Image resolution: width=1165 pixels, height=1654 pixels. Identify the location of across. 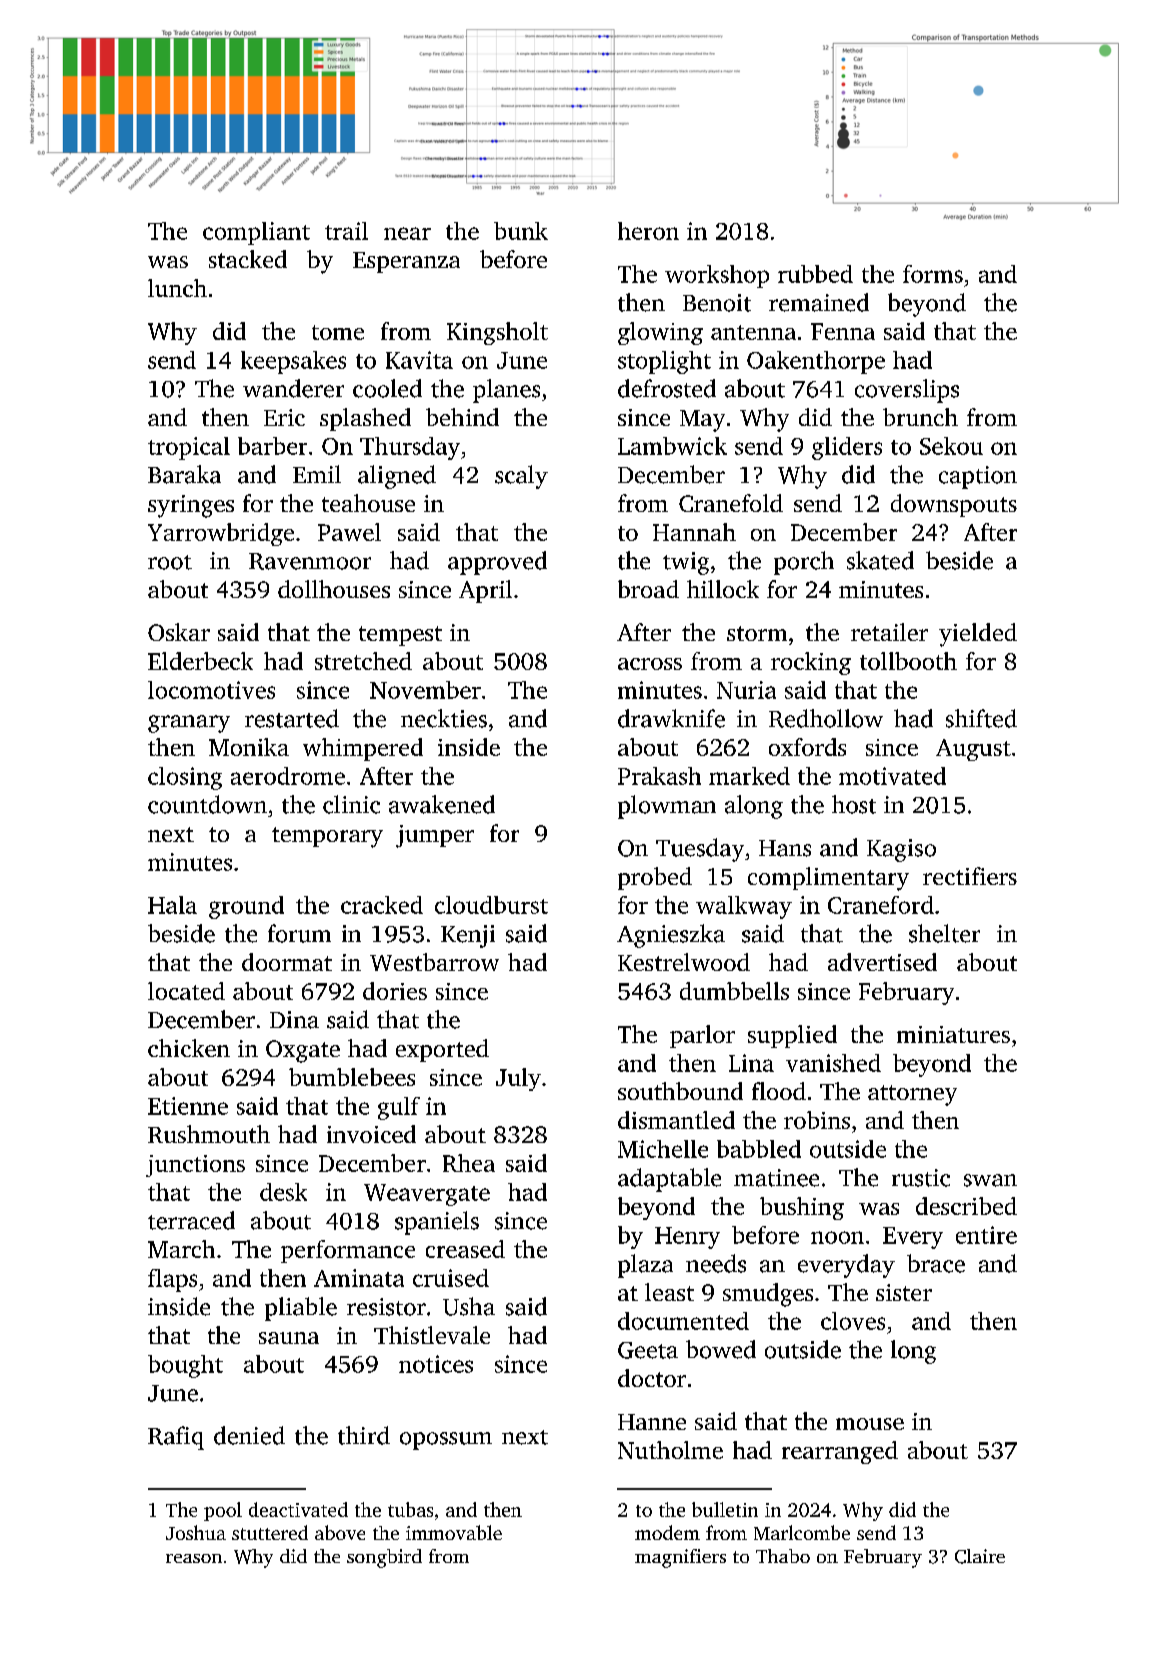
(650, 664).
